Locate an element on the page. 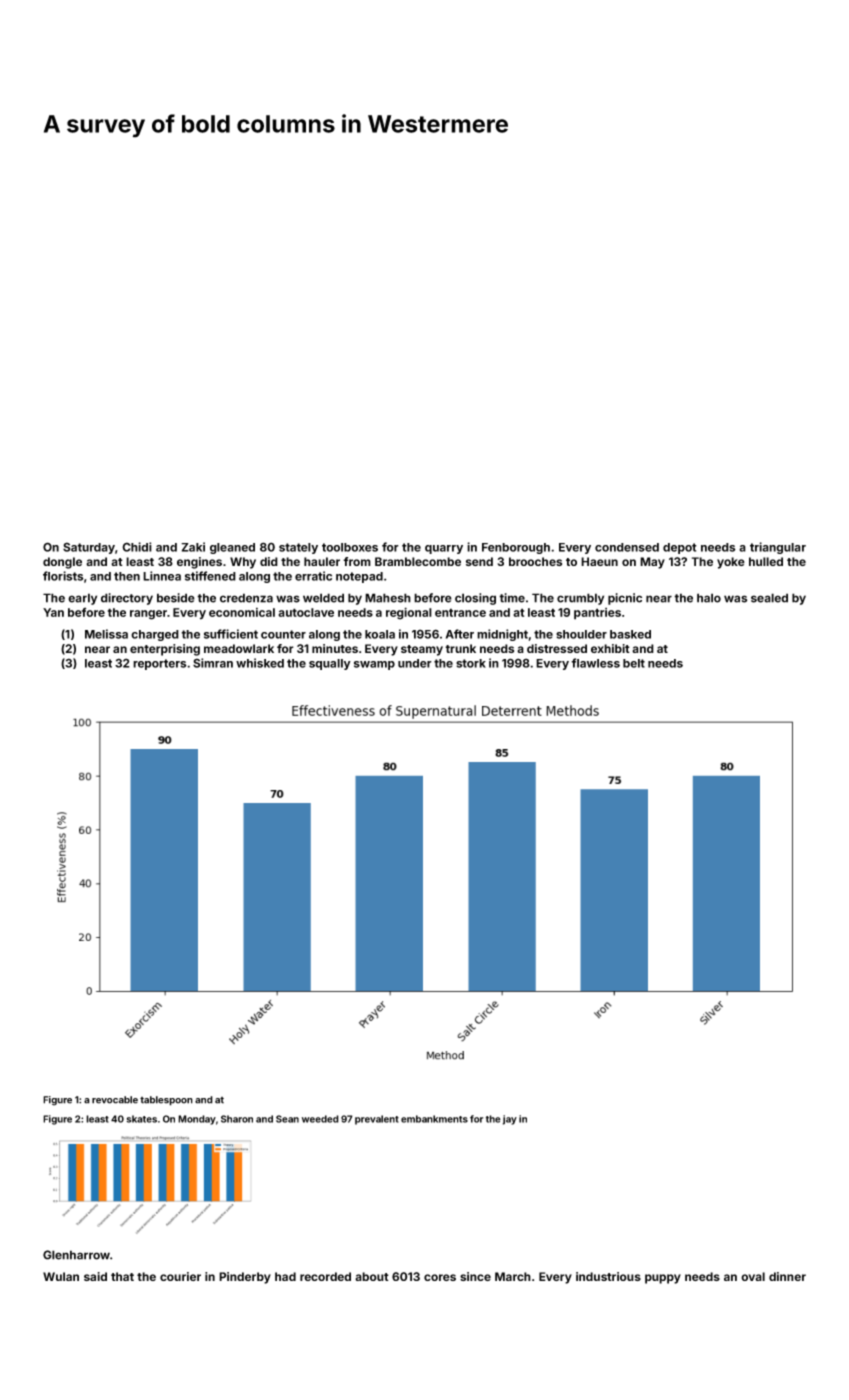 The image size is (849, 1400). Pinderby is located at coordinates (245, 1278).
